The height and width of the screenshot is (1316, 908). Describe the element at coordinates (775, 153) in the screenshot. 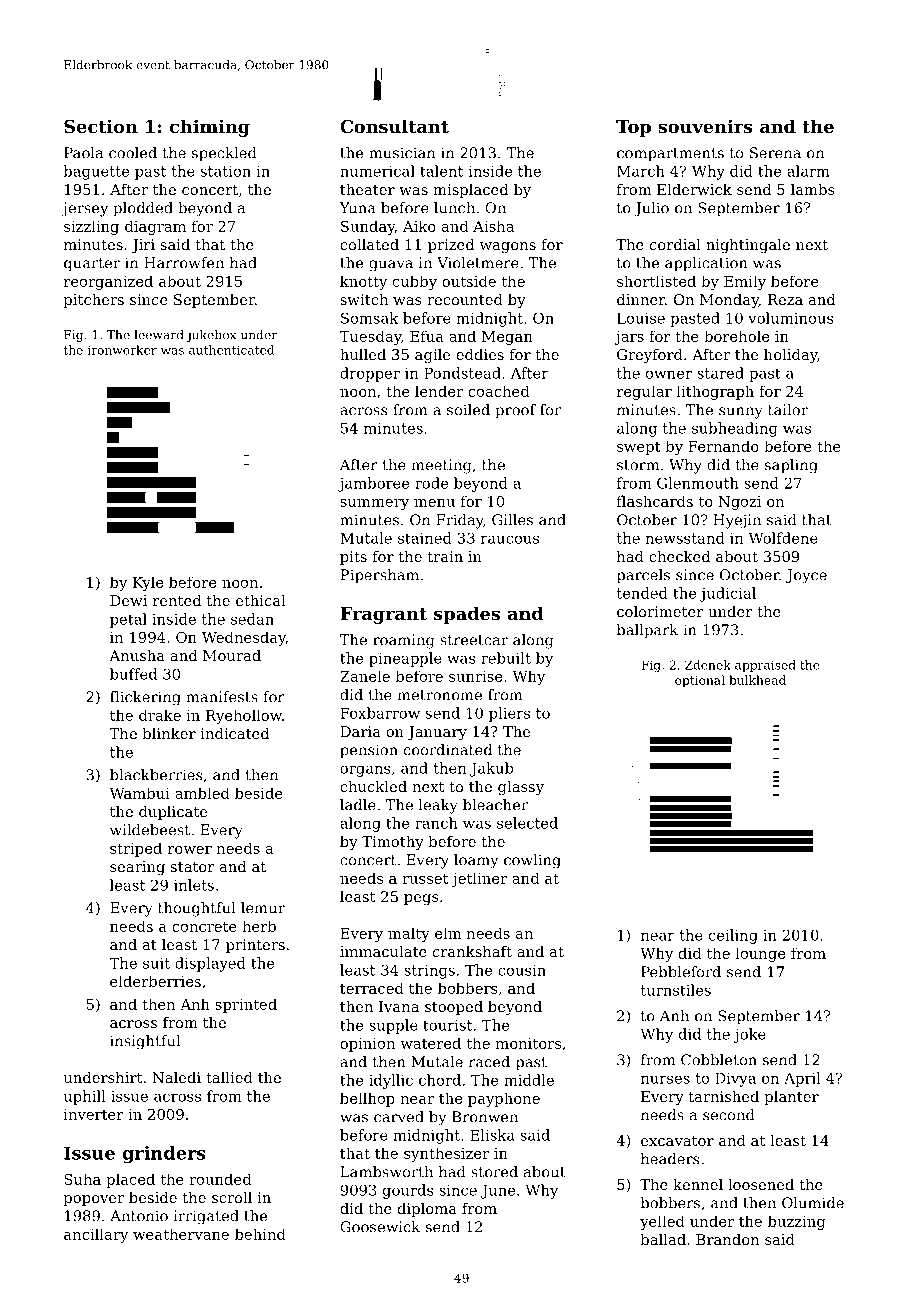

I see `Serena` at that location.
